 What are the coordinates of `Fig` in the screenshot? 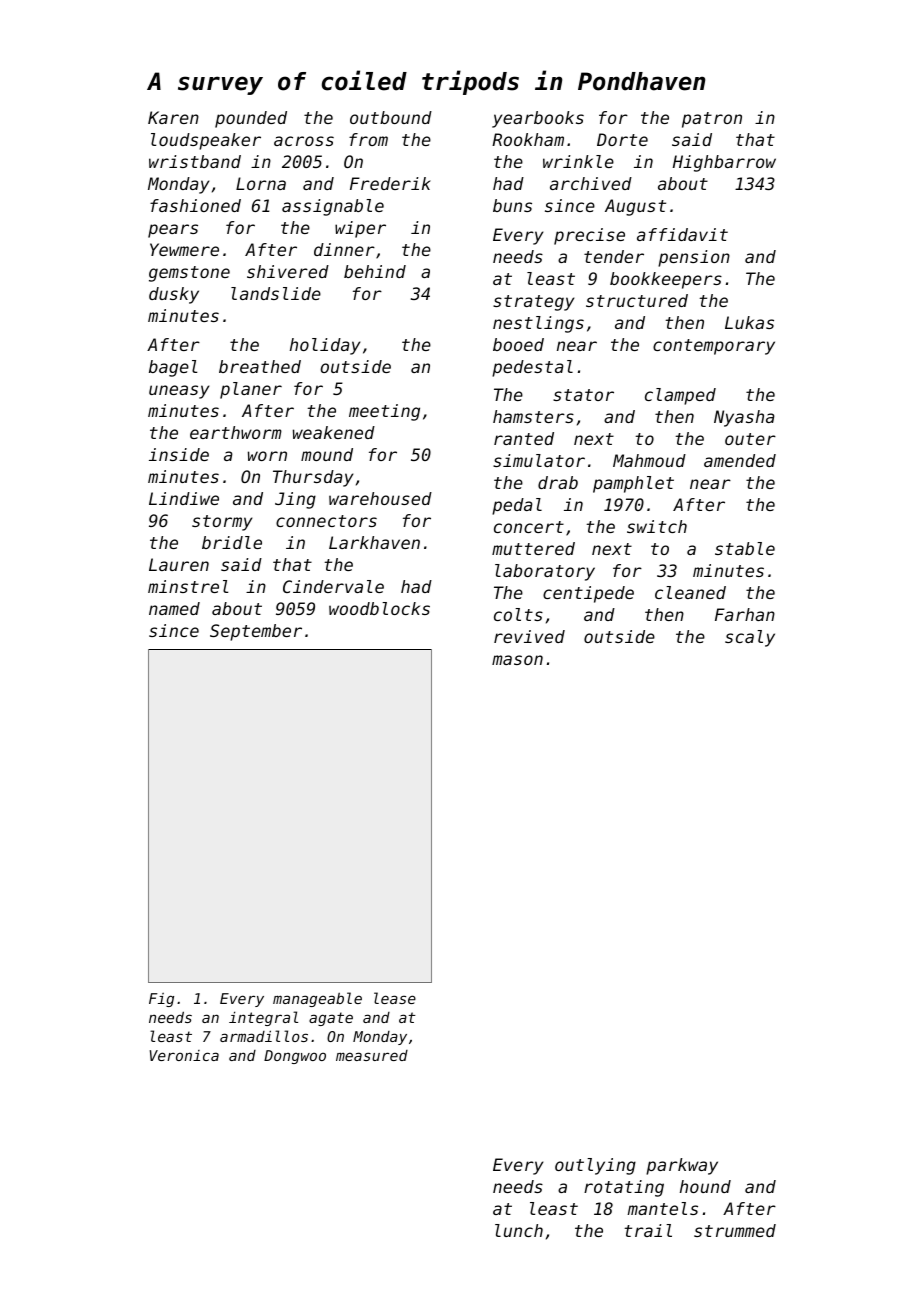 It's located at (161, 1000).
